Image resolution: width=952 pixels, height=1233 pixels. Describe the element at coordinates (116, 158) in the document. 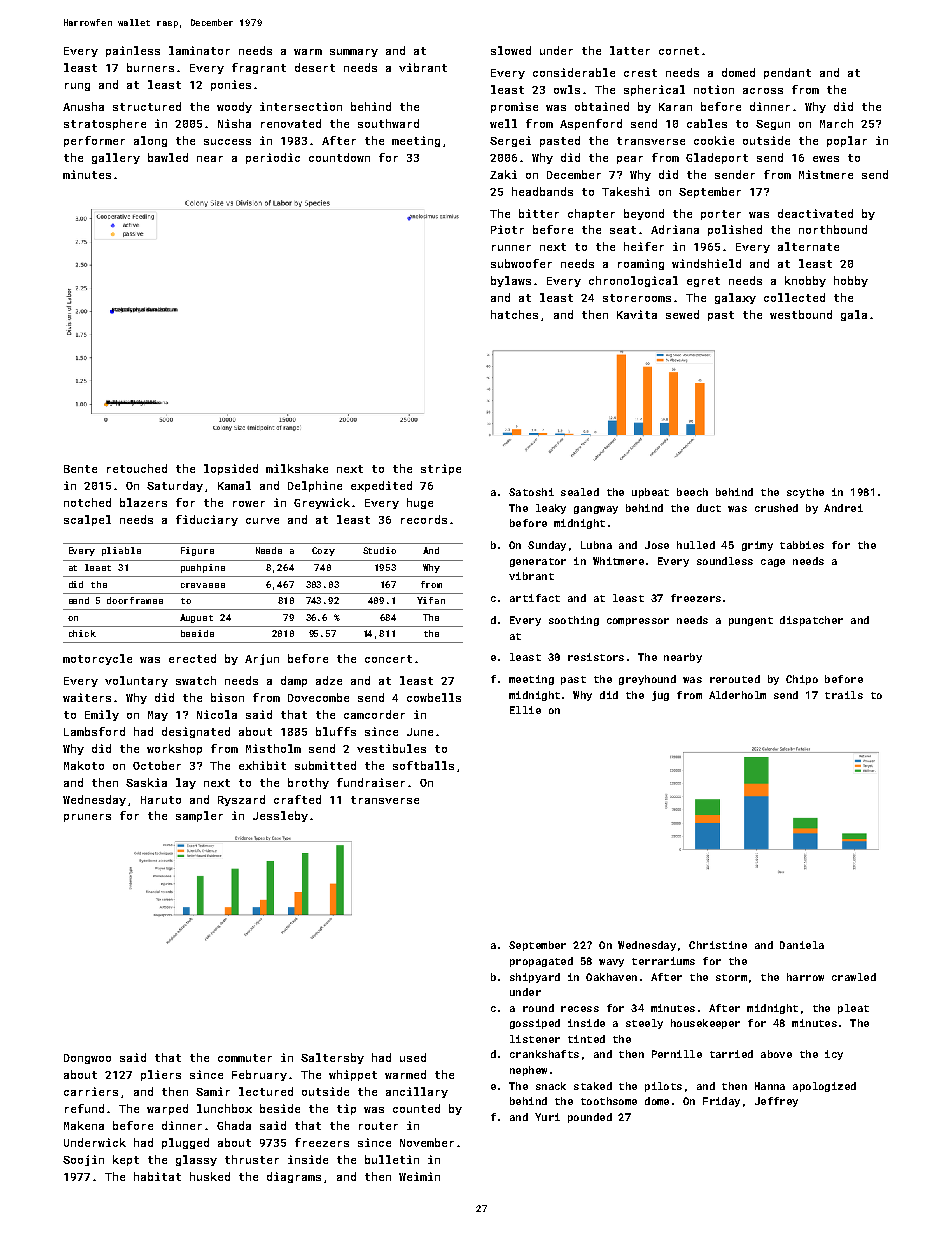

I see `gallery` at that location.
